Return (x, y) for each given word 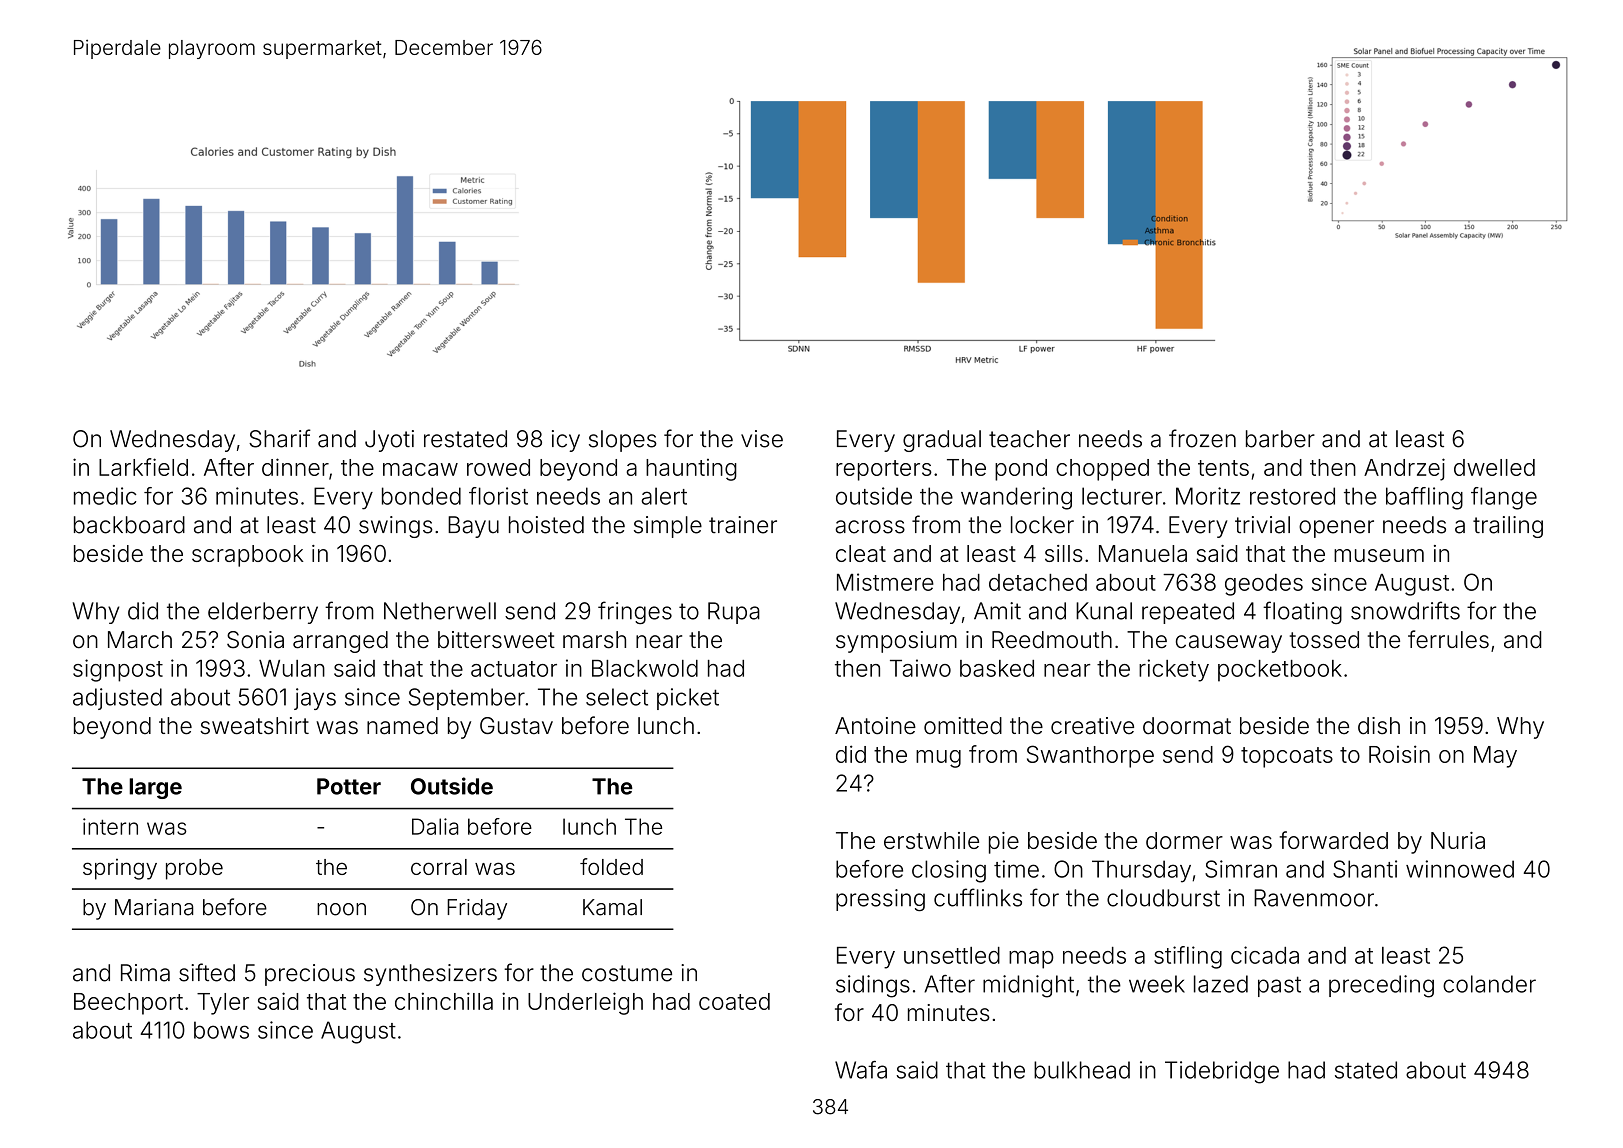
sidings (873, 986)
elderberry (263, 613)
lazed (1221, 984)
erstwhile (931, 840)
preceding (1381, 986)
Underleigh (585, 1003)
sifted (207, 972)
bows (221, 1030)
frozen (1202, 438)
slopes (623, 441)
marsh (594, 640)
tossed (1324, 640)
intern (110, 826)
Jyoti (389, 441)
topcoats (1287, 757)
